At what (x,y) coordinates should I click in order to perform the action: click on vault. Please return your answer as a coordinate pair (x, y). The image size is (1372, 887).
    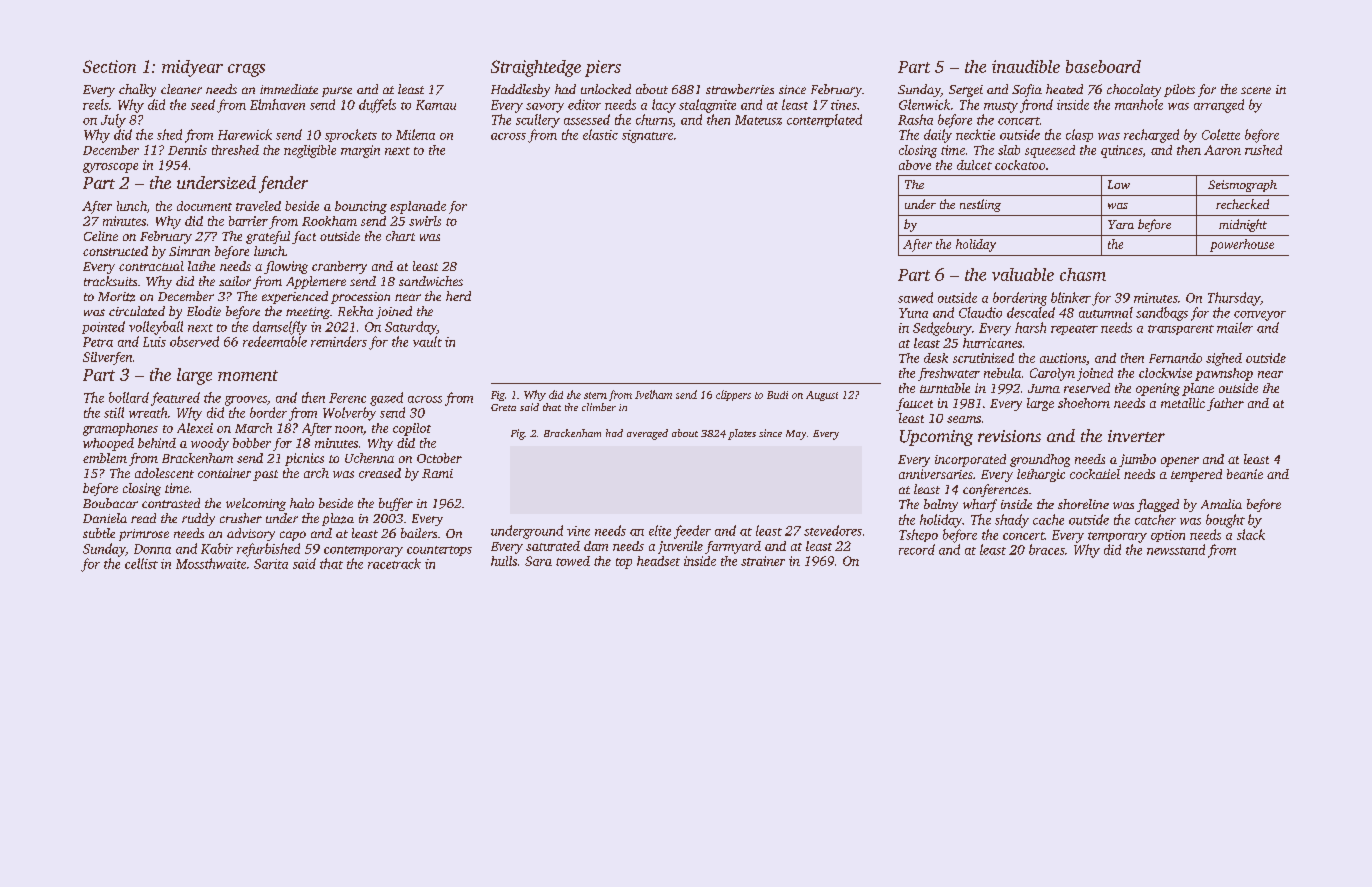
    Looking at the image, I should click on (427, 341).
